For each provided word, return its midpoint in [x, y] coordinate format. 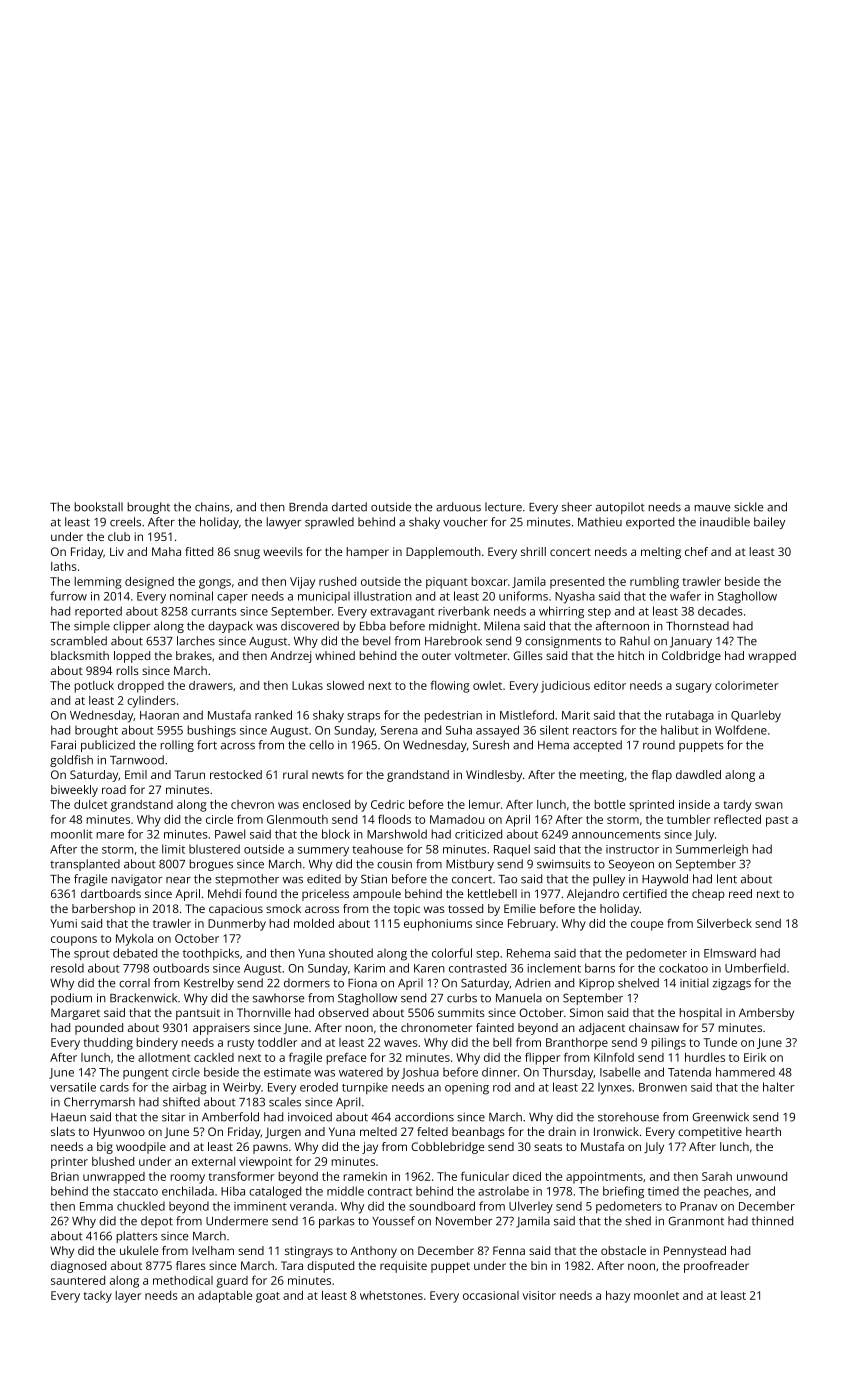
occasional [491, 1295]
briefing [623, 1192]
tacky [98, 1297]
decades [720, 611]
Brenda [308, 507]
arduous [458, 507]
